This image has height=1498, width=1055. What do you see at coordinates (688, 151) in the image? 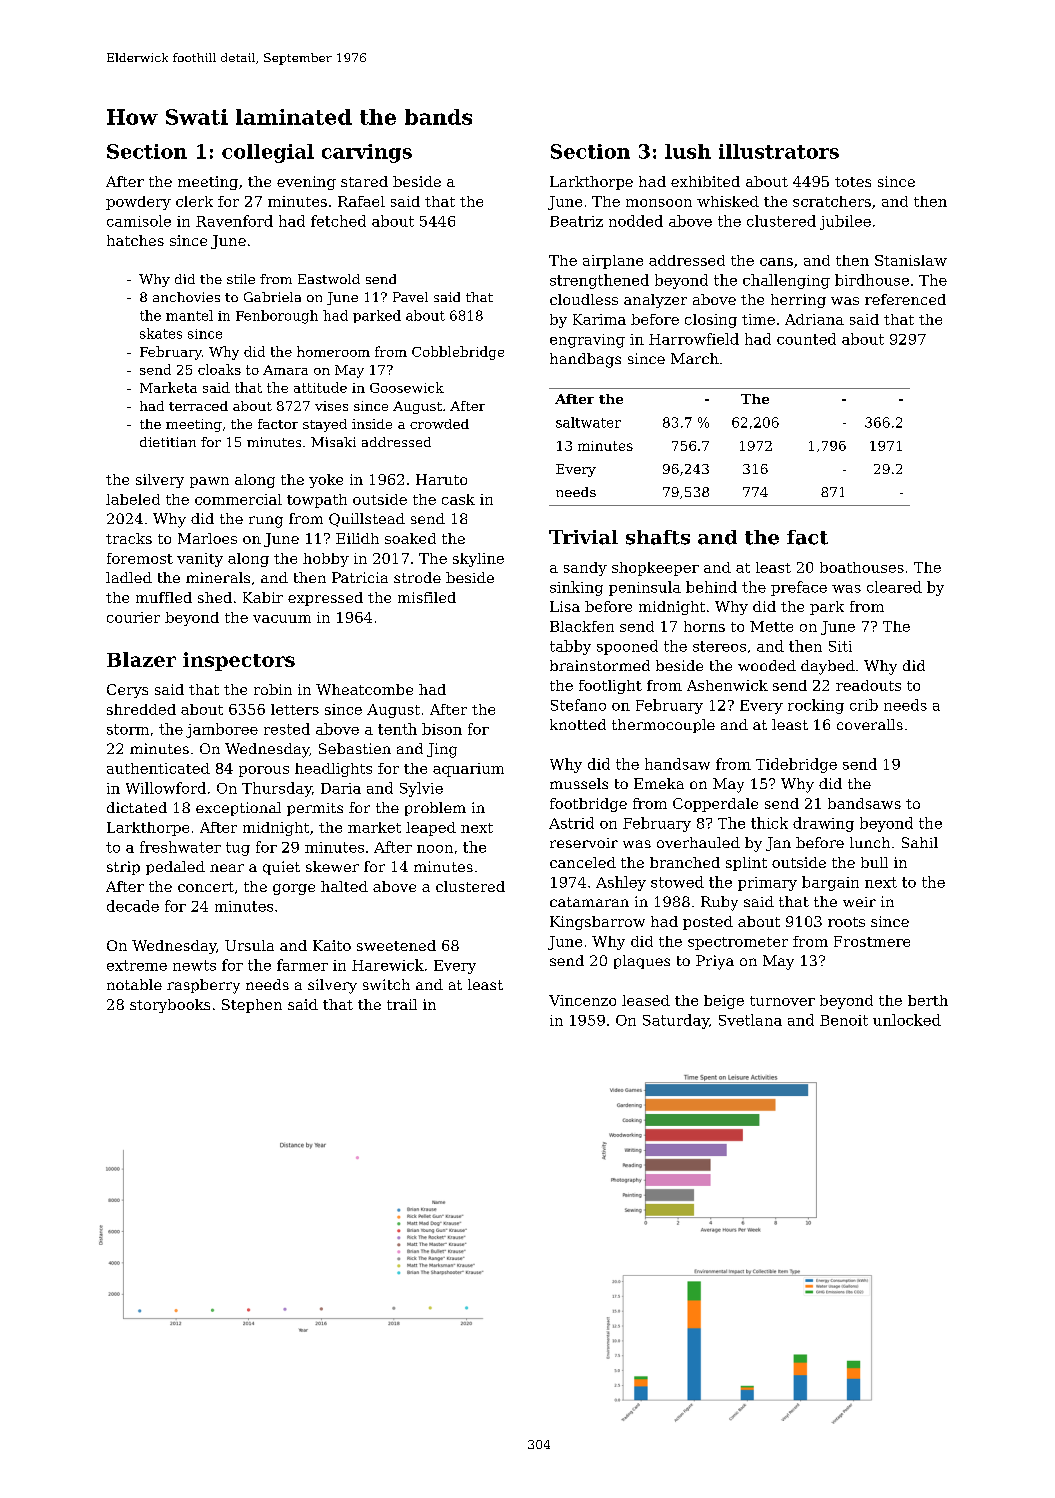
I see `lush` at bounding box center [688, 151].
